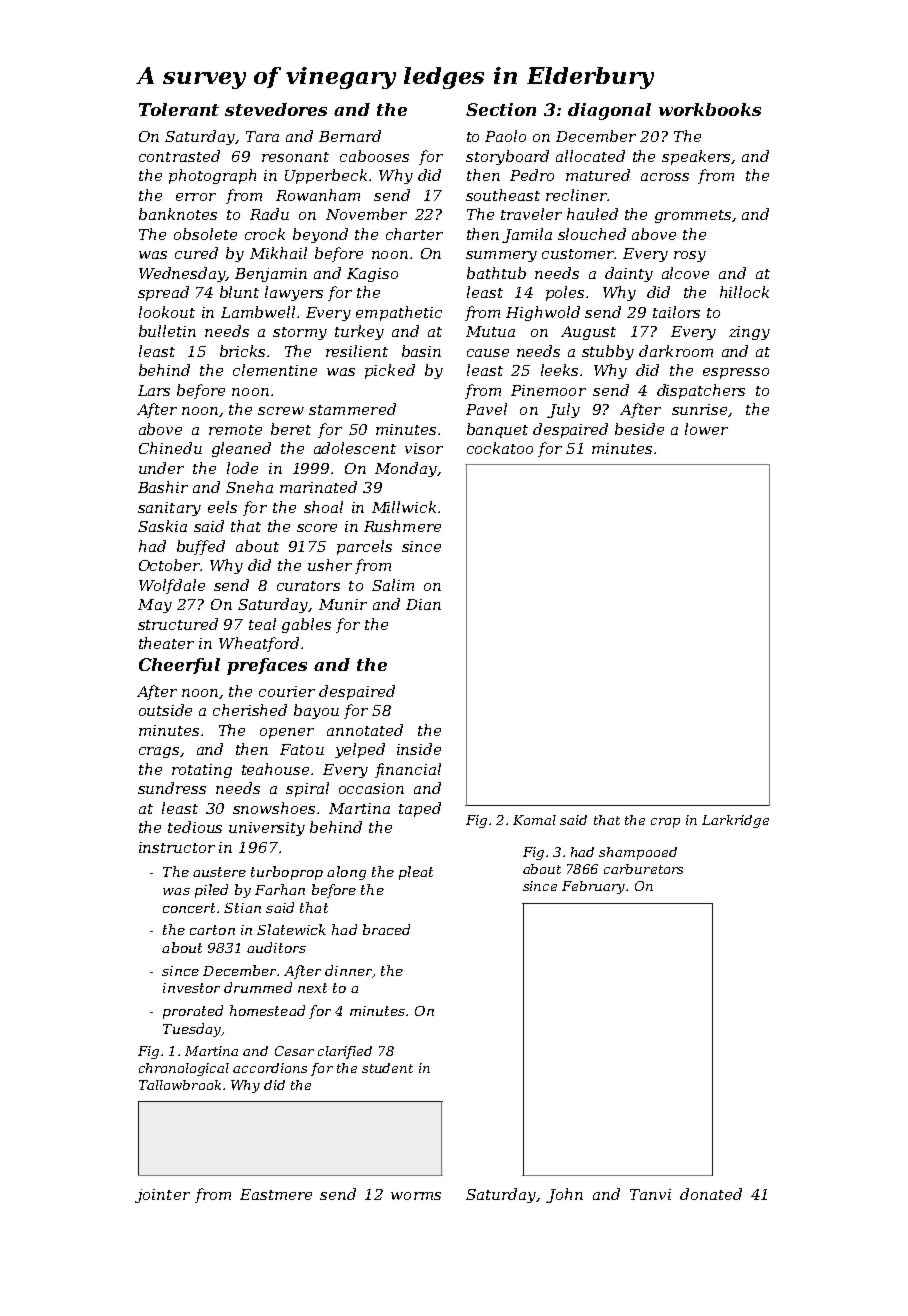 This image has width=908, height=1316. What do you see at coordinates (416, 873) in the image?
I see `pleat` at bounding box center [416, 873].
